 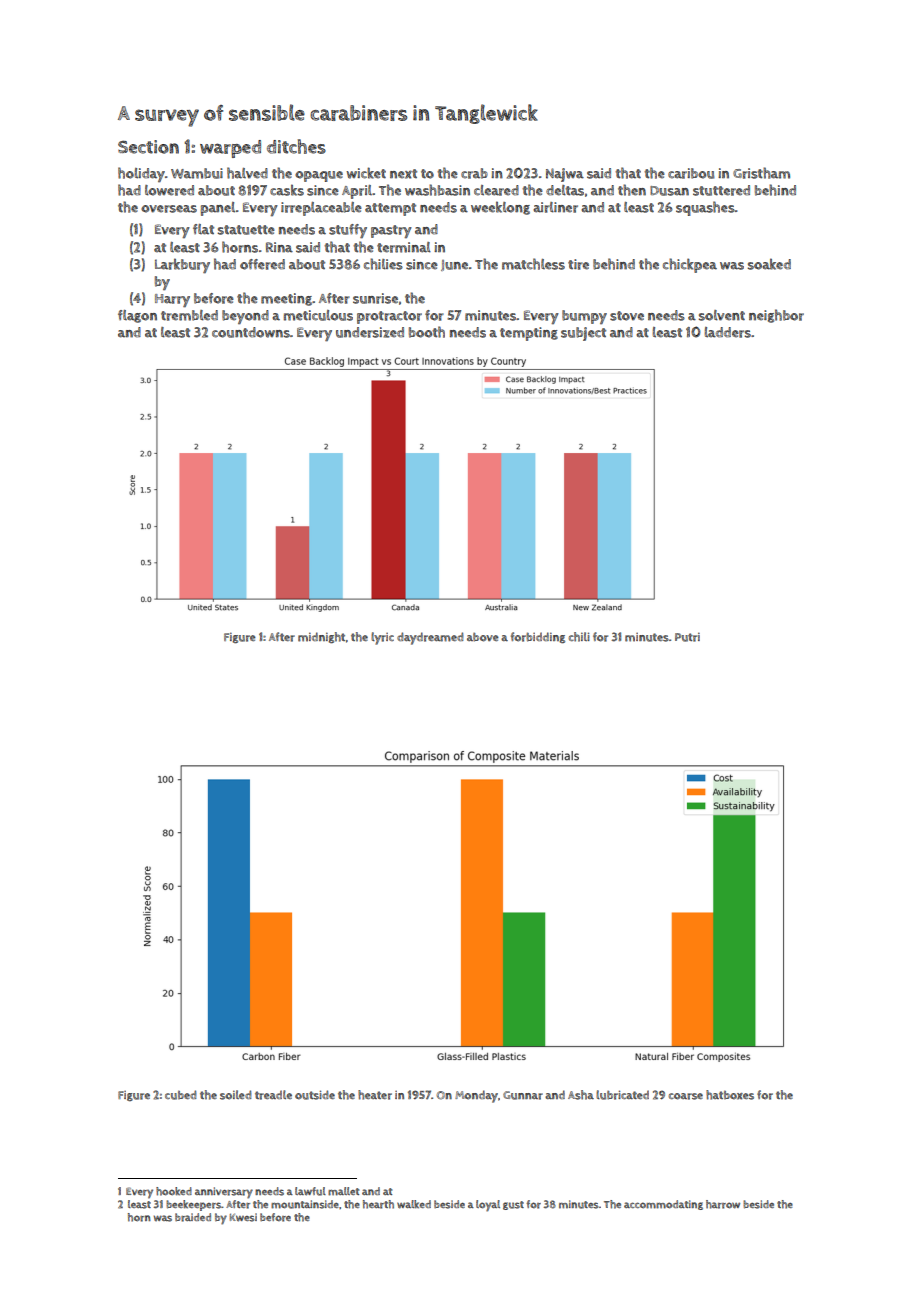 What do you see at coordinates (193, 1217) in the image?
I see `braided` at bounding box center [193, 1217].
